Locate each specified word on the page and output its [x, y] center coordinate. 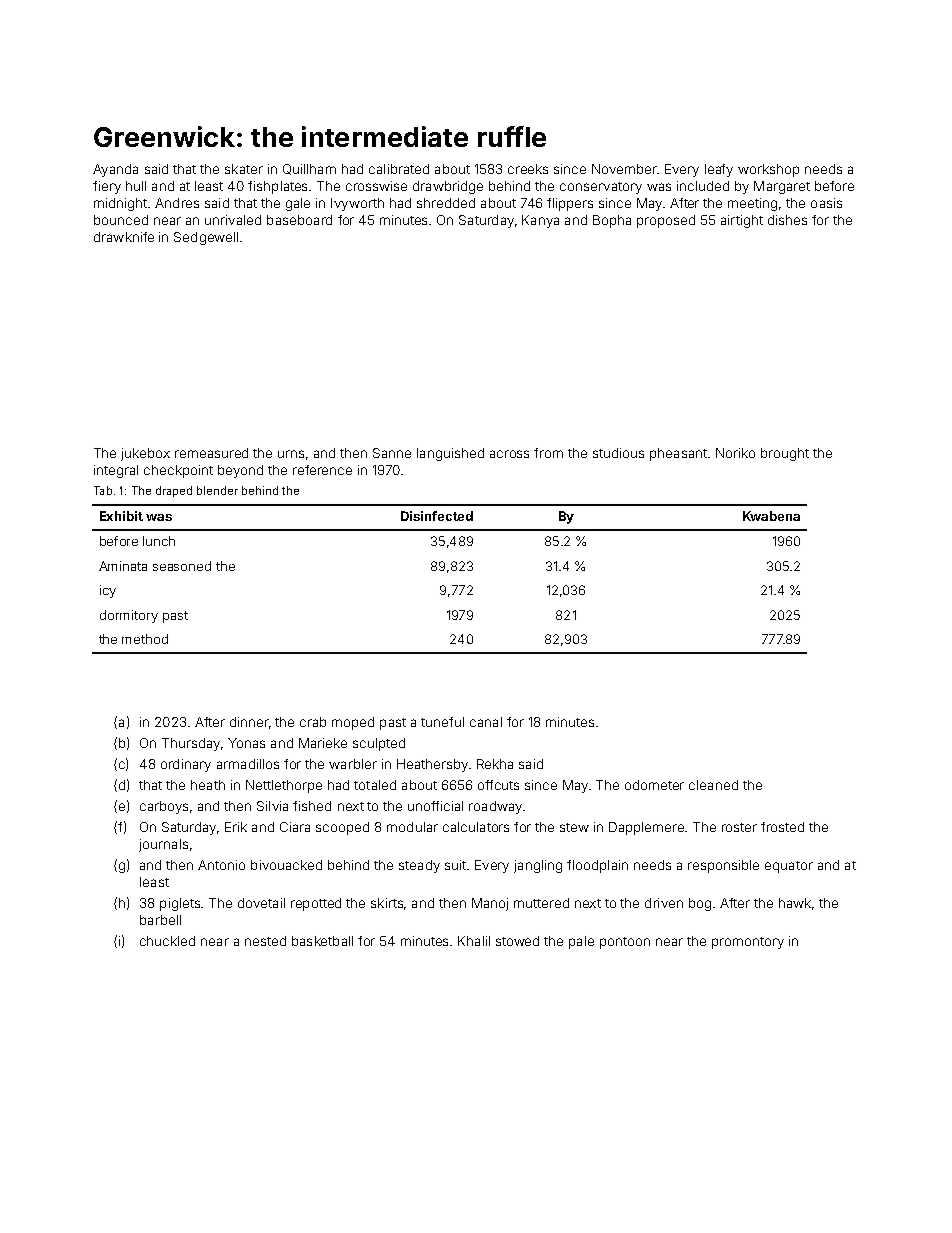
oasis [826, 203]
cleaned [713, 785]
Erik [236, 827]
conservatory [601, 188]
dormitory [129, 616]
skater [244, 169]
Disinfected [437, 516]
